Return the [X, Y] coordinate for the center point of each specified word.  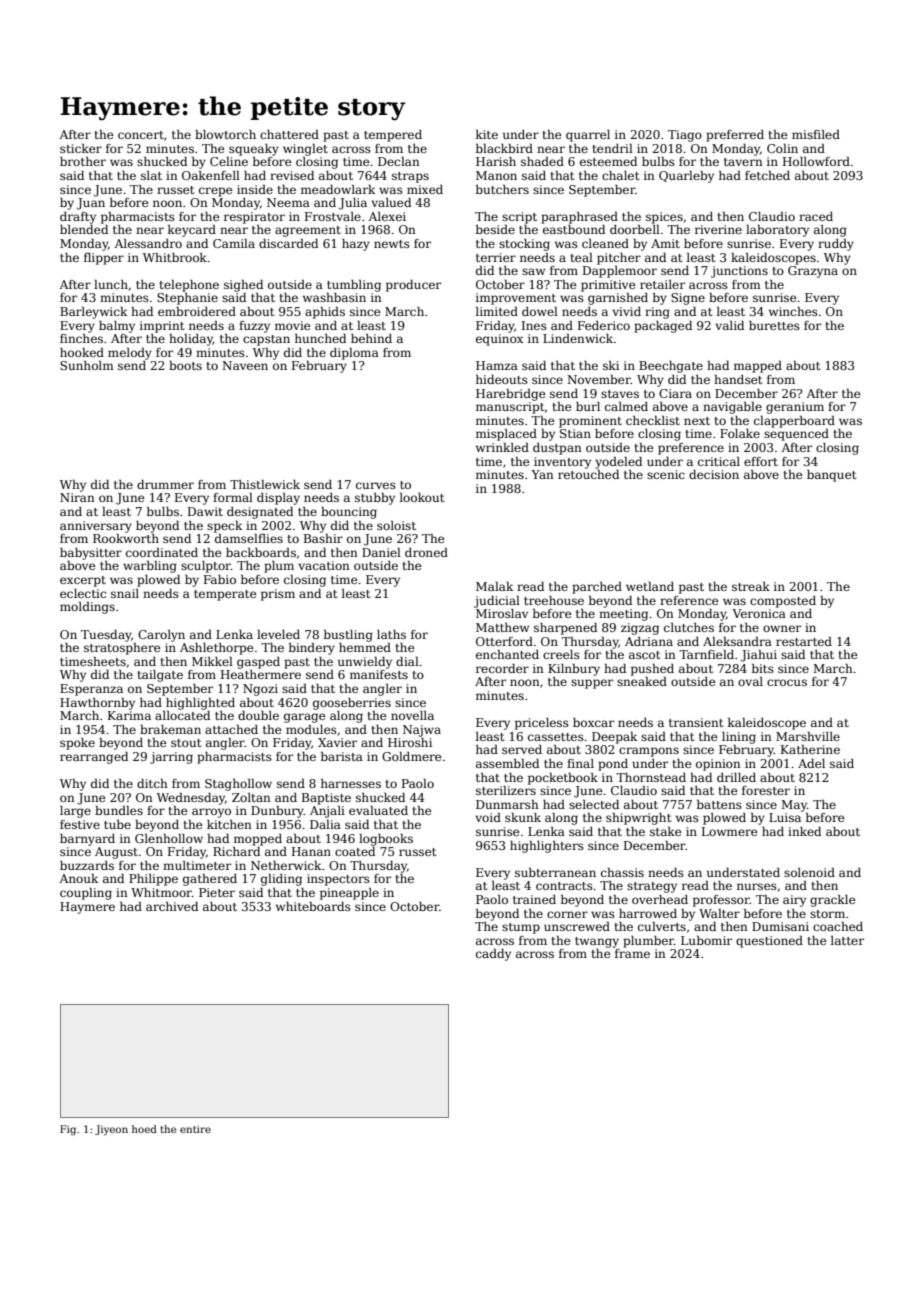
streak [751, 586]
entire [195, 1129]
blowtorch [225, 134]
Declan [399, 161]
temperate [225, 595]
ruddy [836, 245]
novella [412, 715]
